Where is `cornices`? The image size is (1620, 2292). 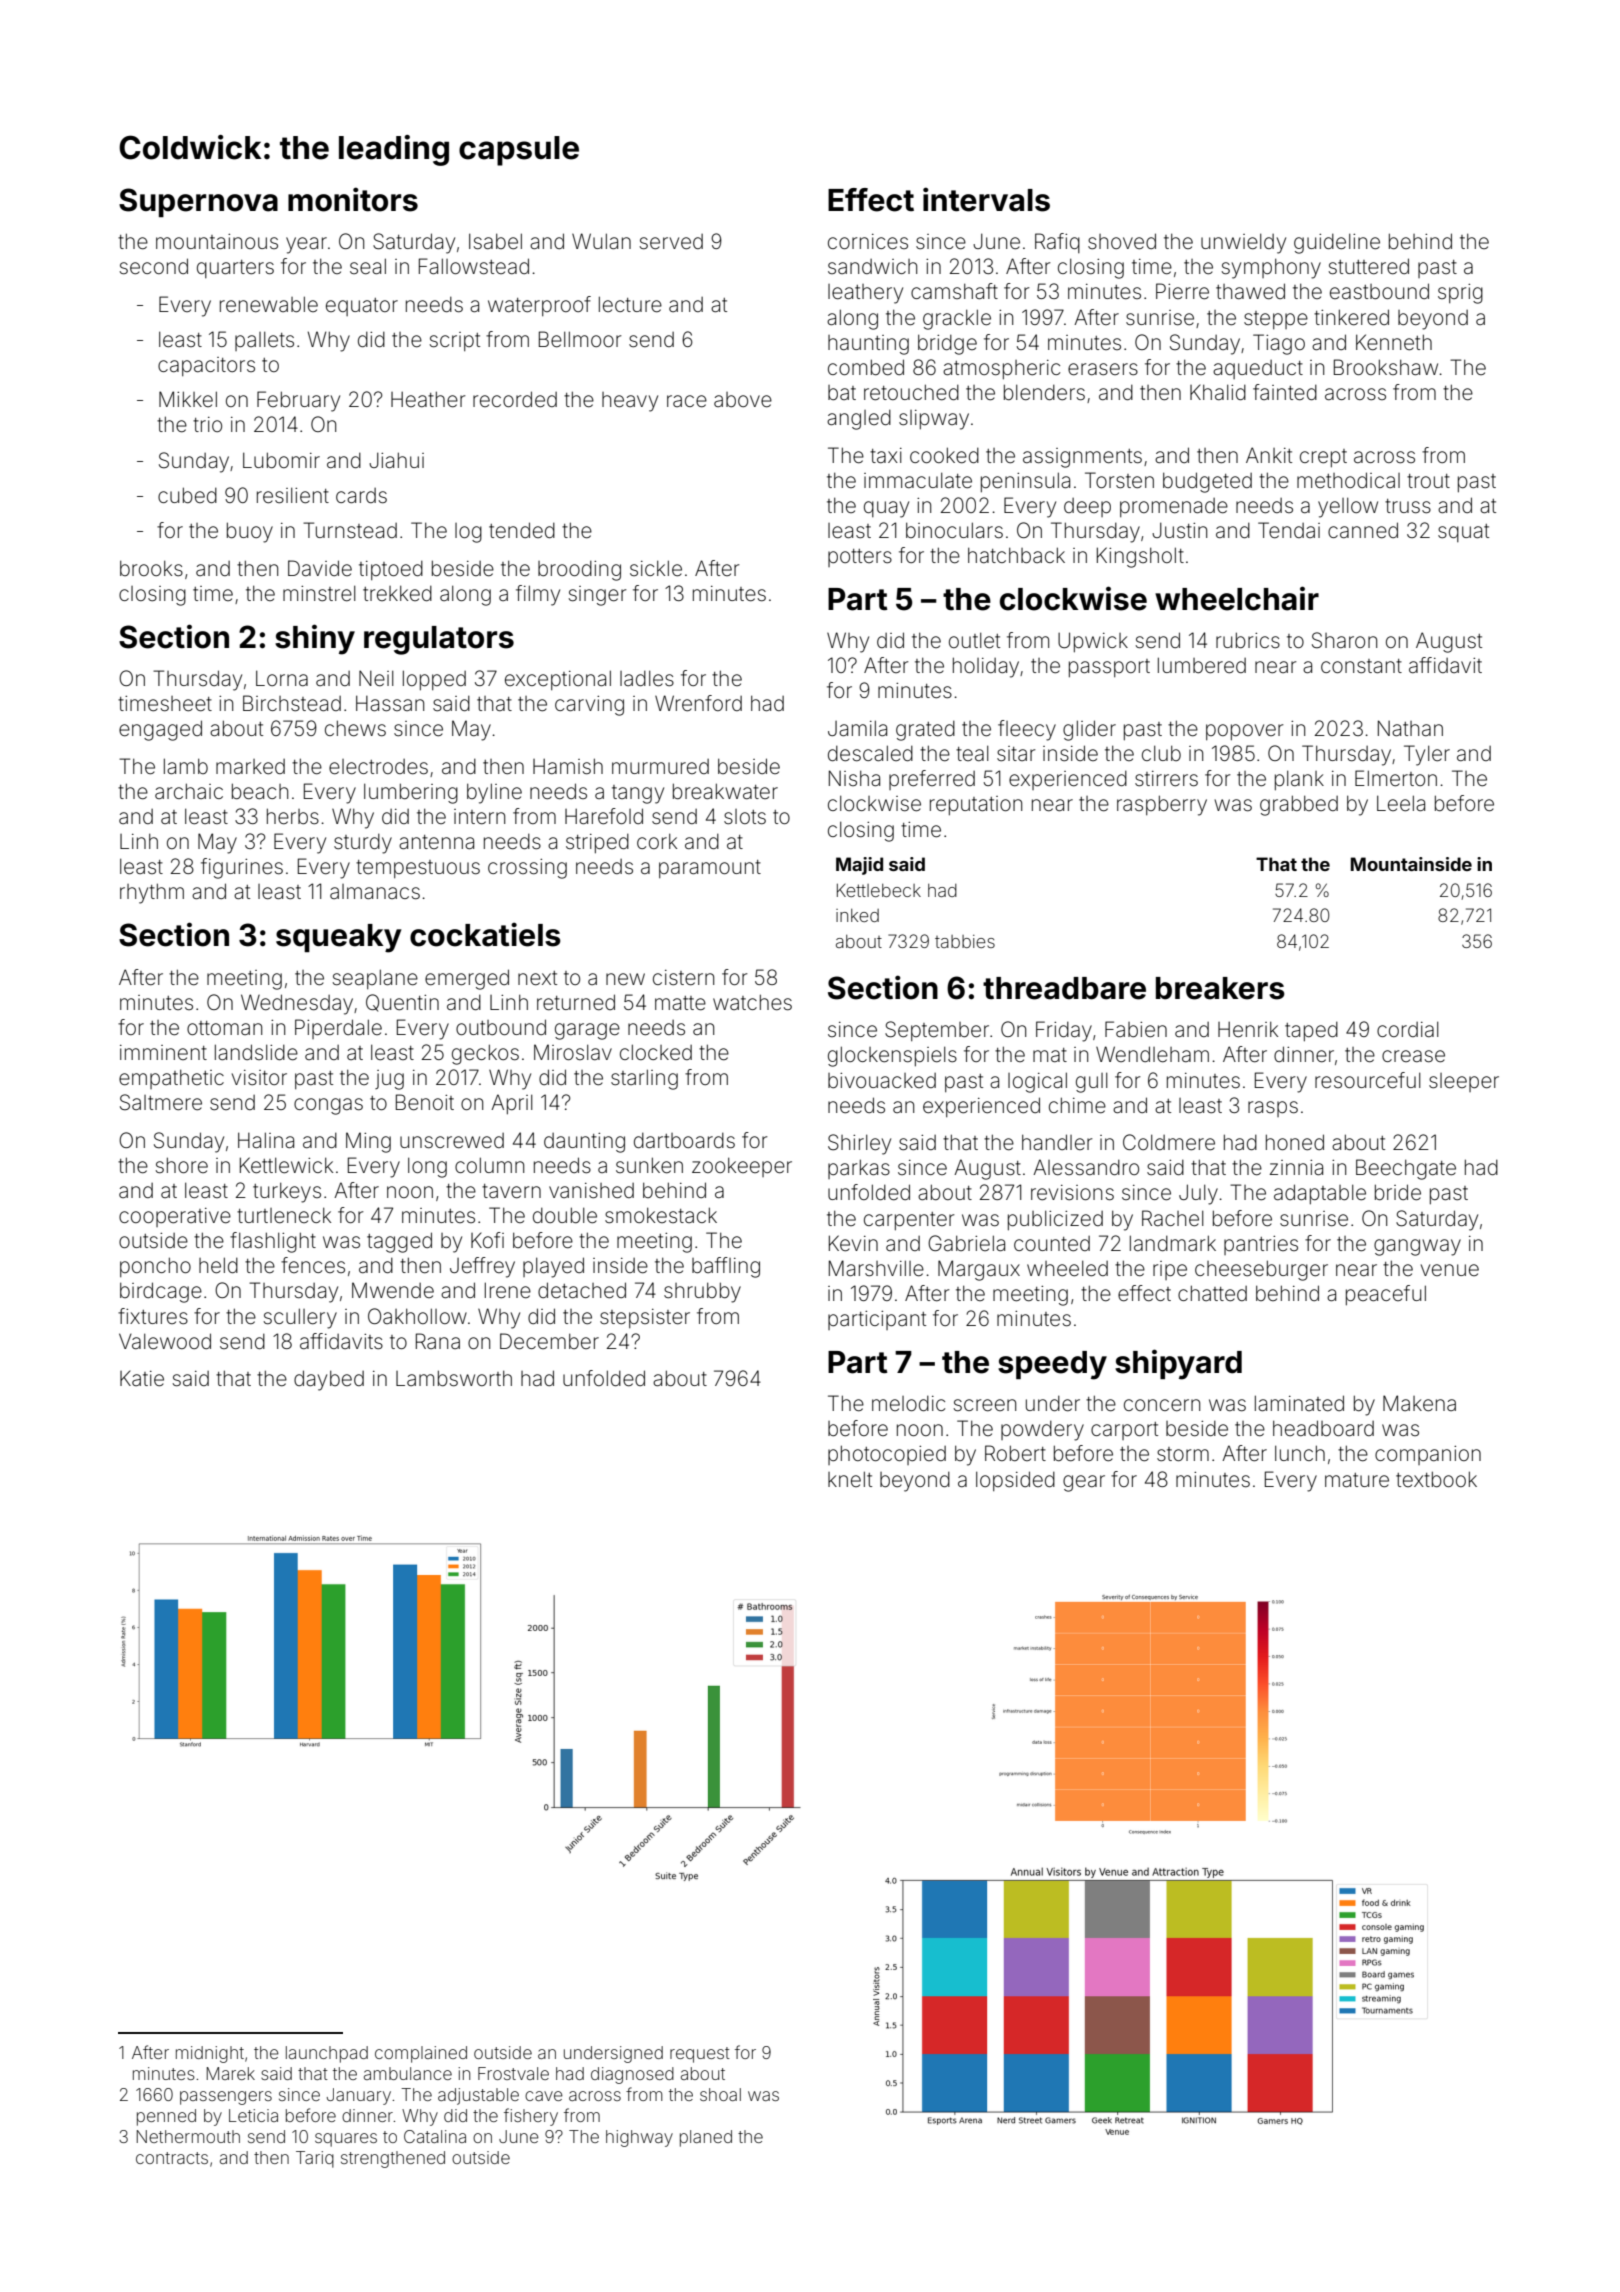
cornices is located at coordinates (868, 242).
